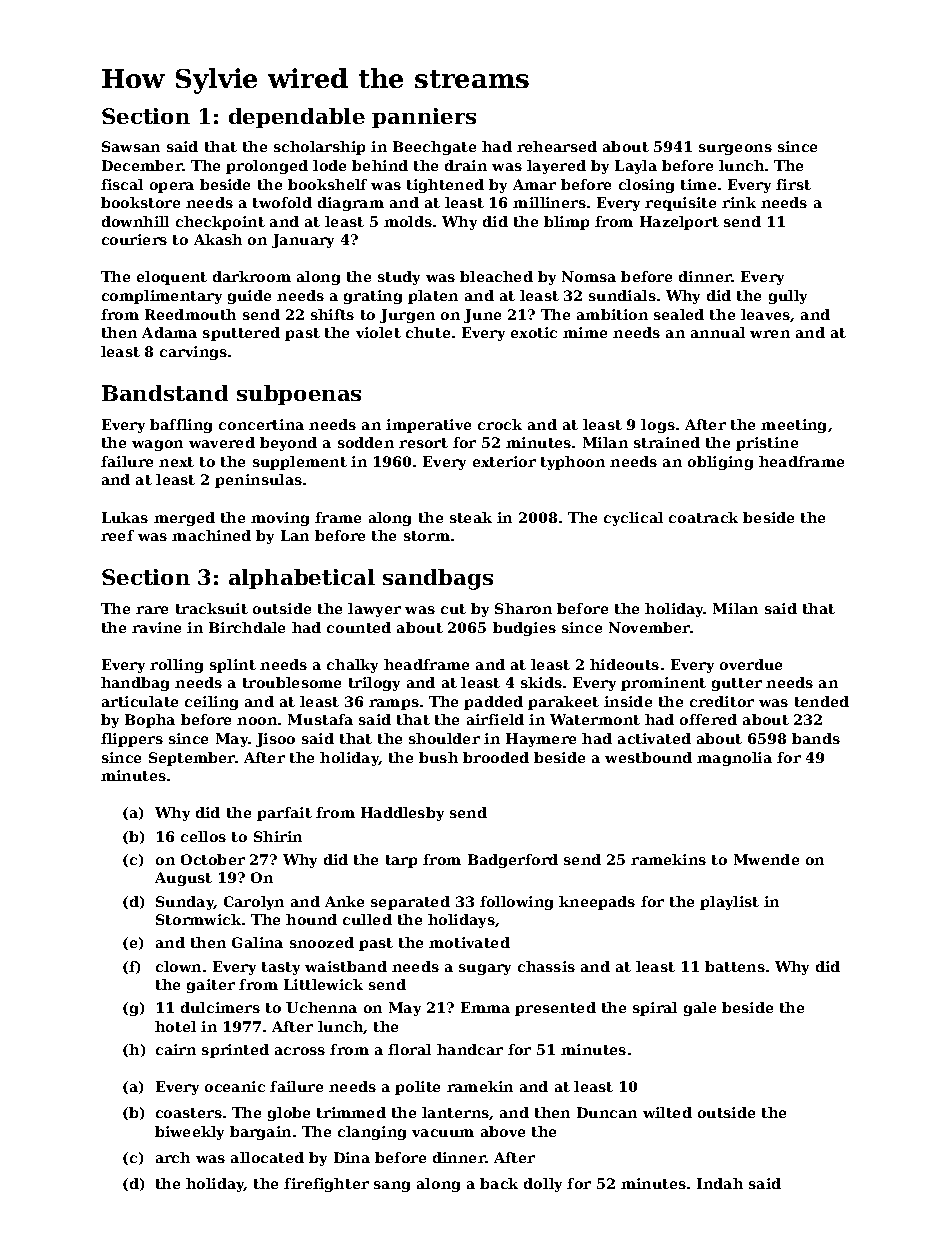 This page has width=952, height=1233. Describe the element at coordinates (261, 424) in the page. I see `concertina` at that location.
